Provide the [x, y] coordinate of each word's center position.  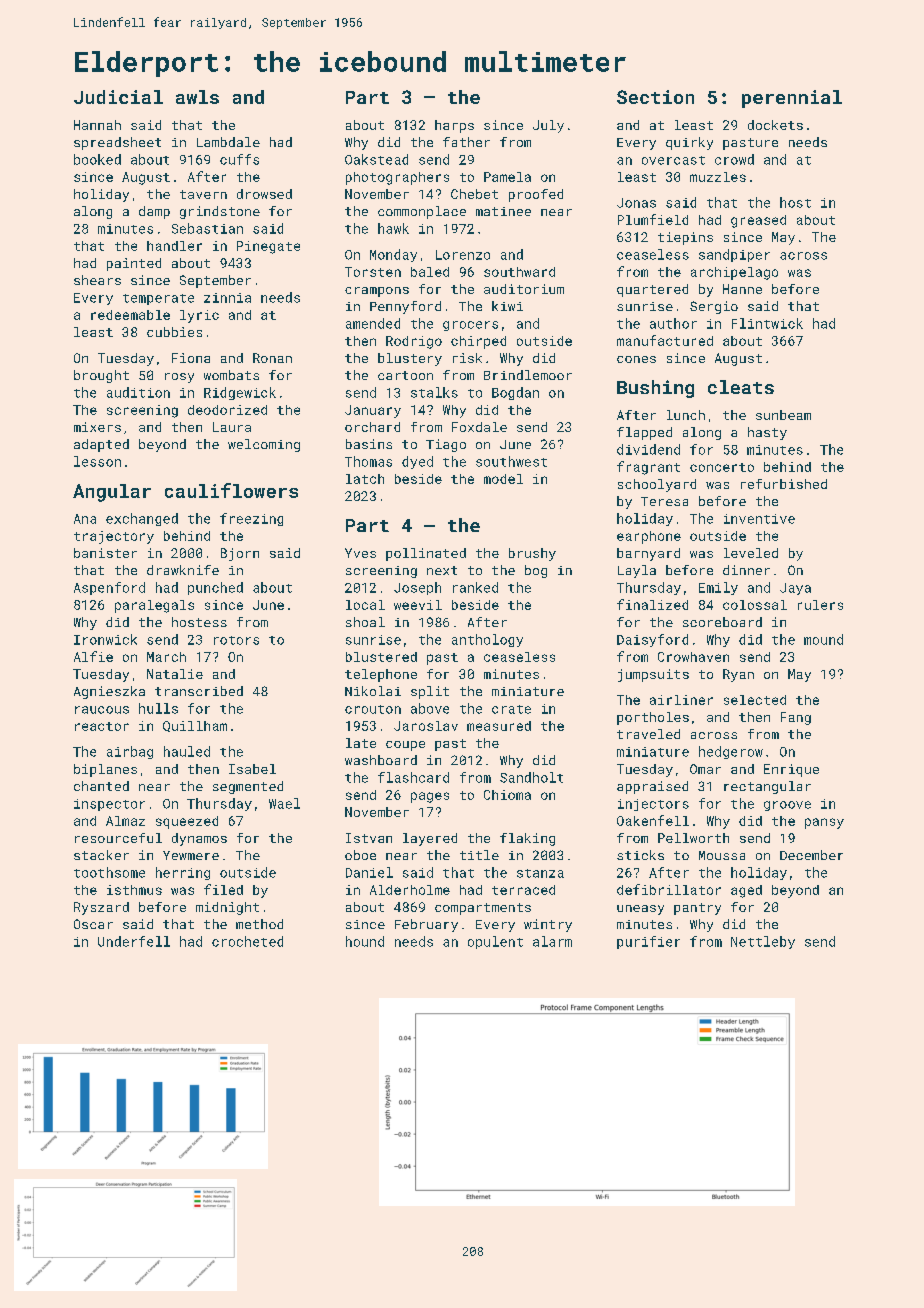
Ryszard [101, 908]
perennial [792, 99]
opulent [495, 942]
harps [454, 126]
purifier [648, 942]
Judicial [118, 97]
